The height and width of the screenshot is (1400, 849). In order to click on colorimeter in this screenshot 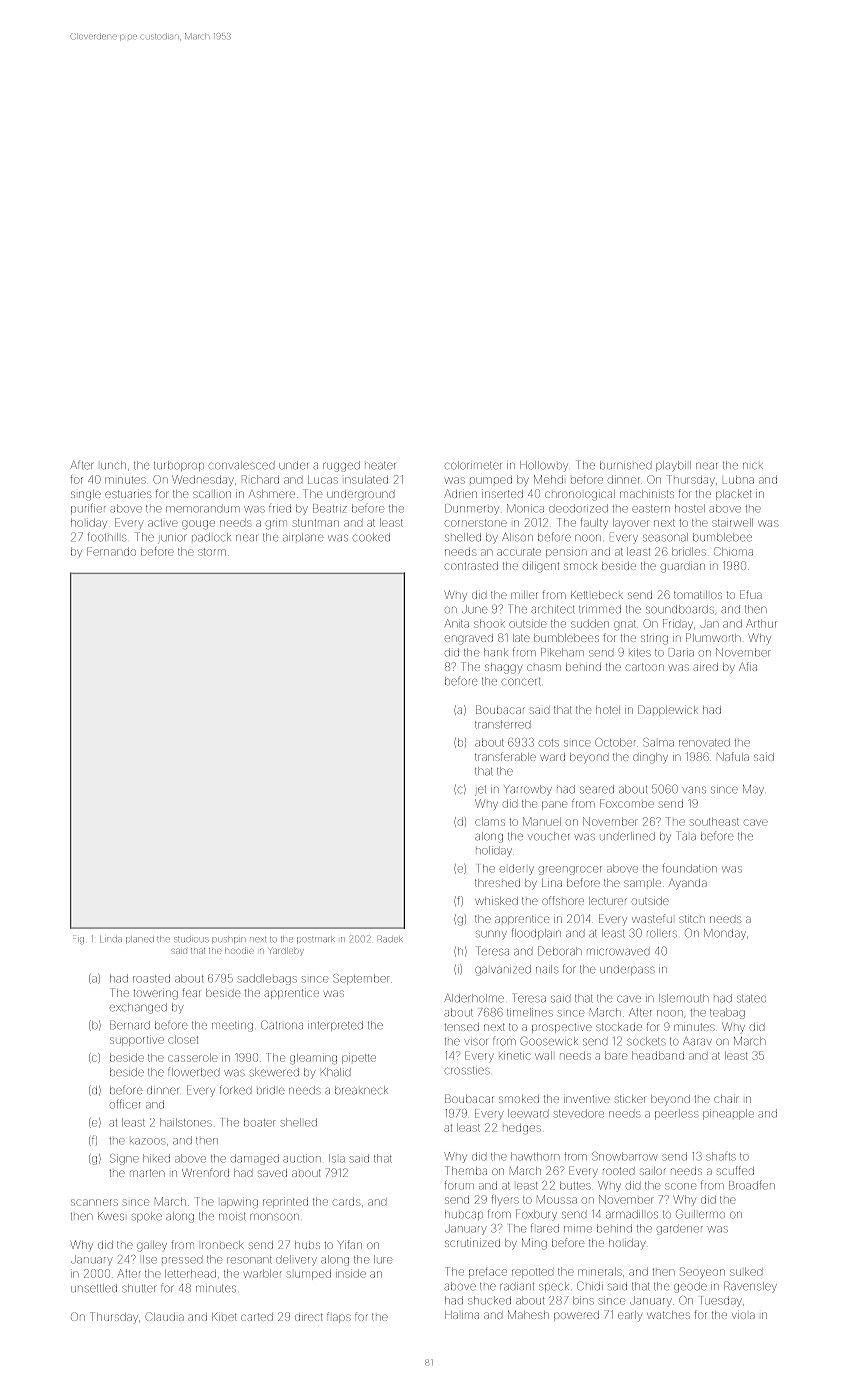, I will do `click(473, 465)`.
